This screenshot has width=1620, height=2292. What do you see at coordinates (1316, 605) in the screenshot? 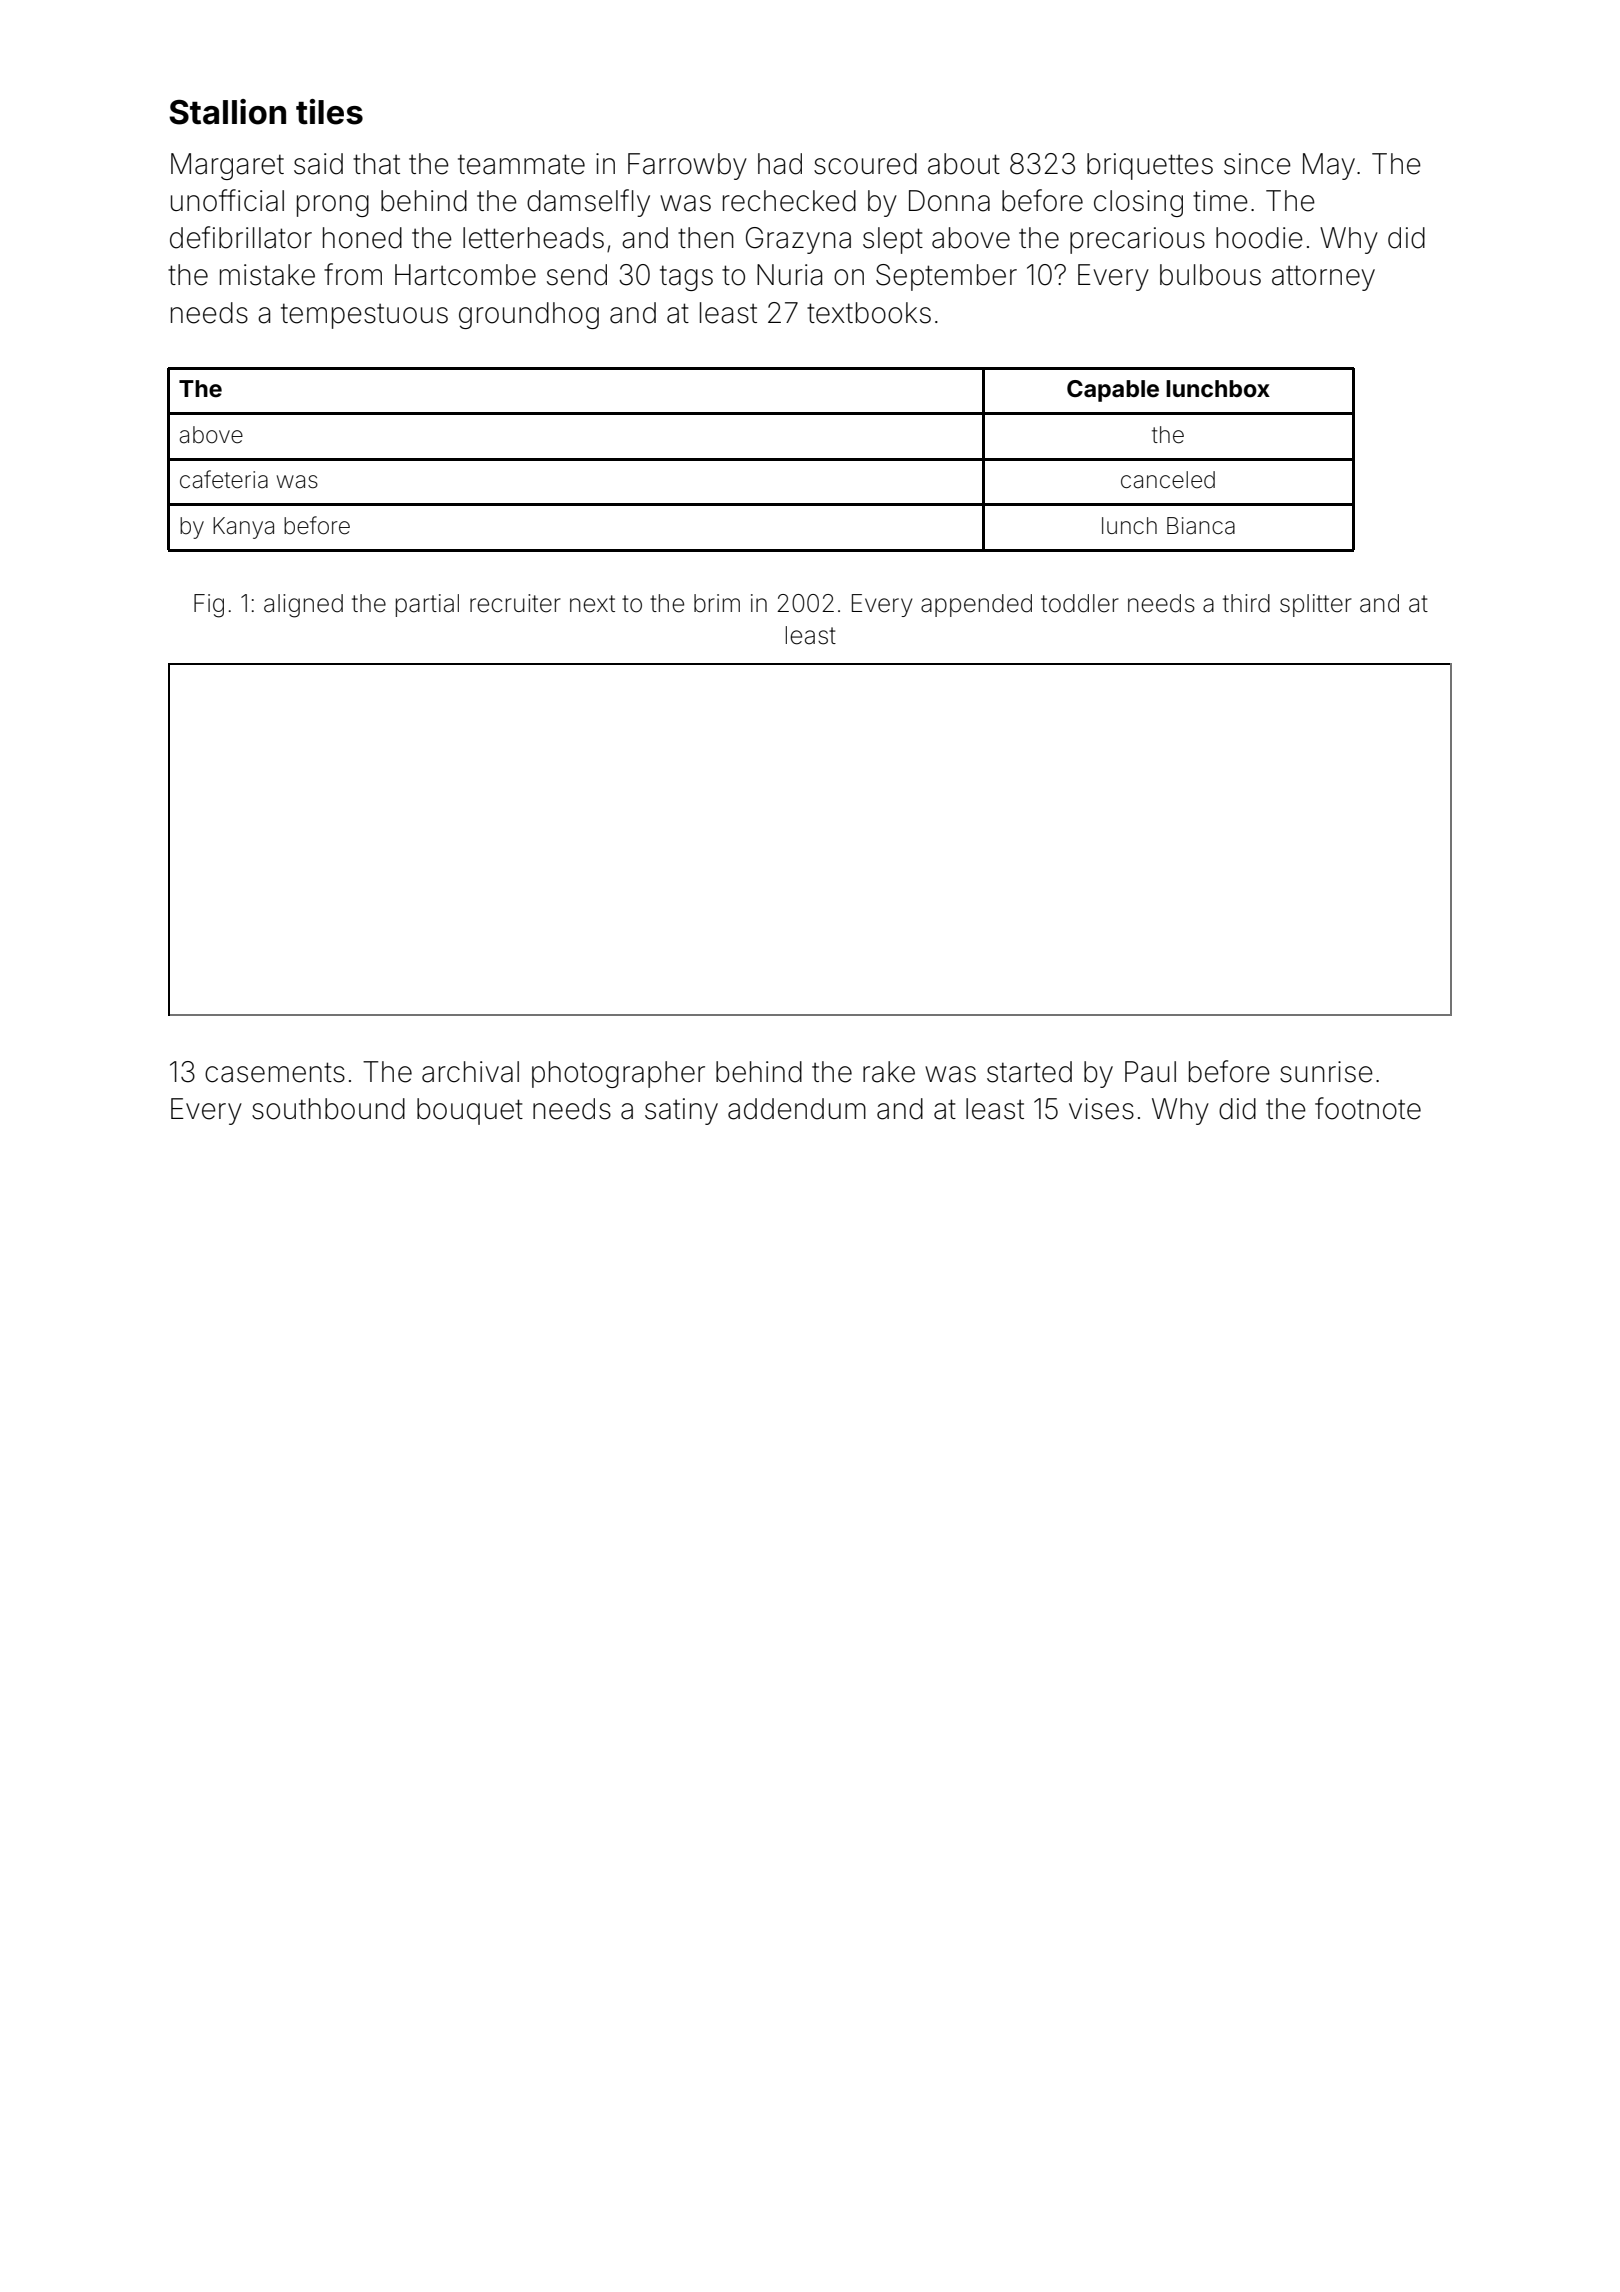
I see `splitter` at bounding box center [1316, 605].
